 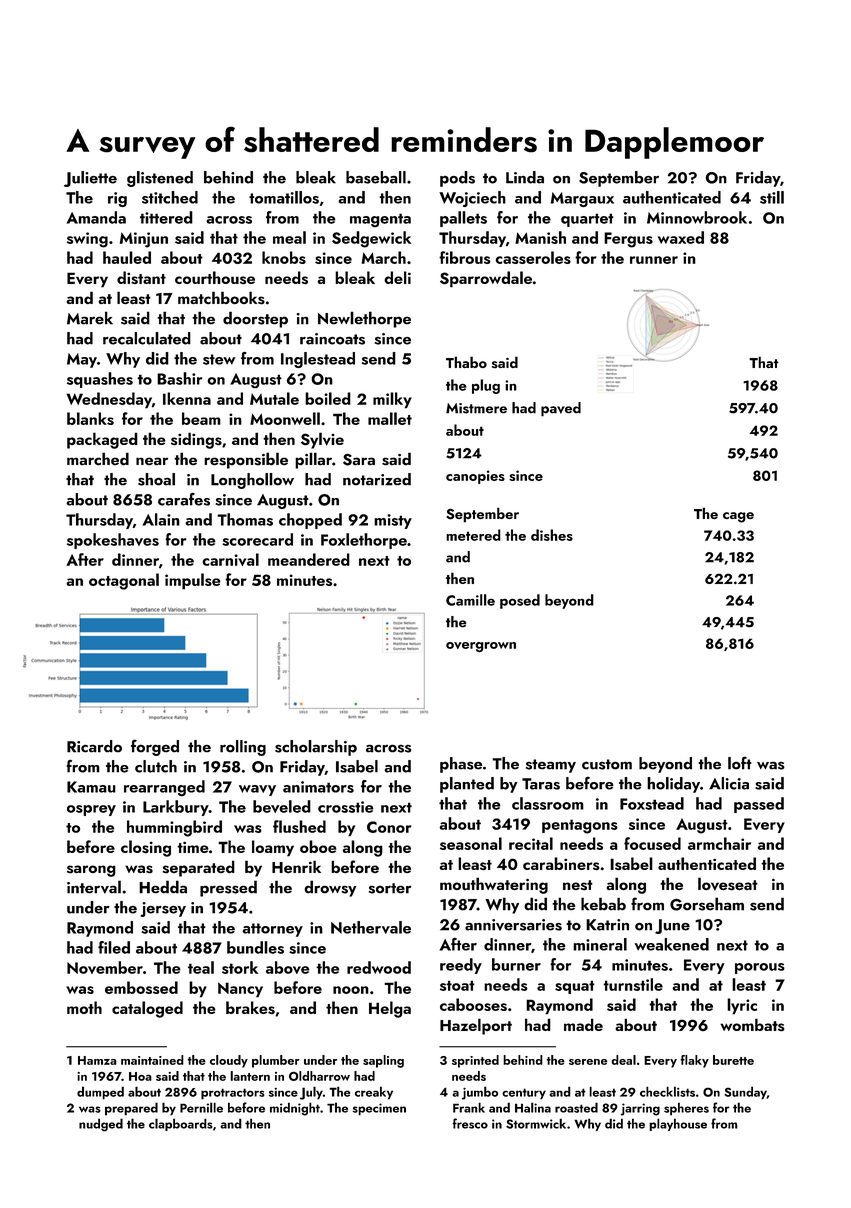 What do you see at coordinates (250, 1007) in the screenshot?
I see `brakes` at bounding box center [250, 1007].
